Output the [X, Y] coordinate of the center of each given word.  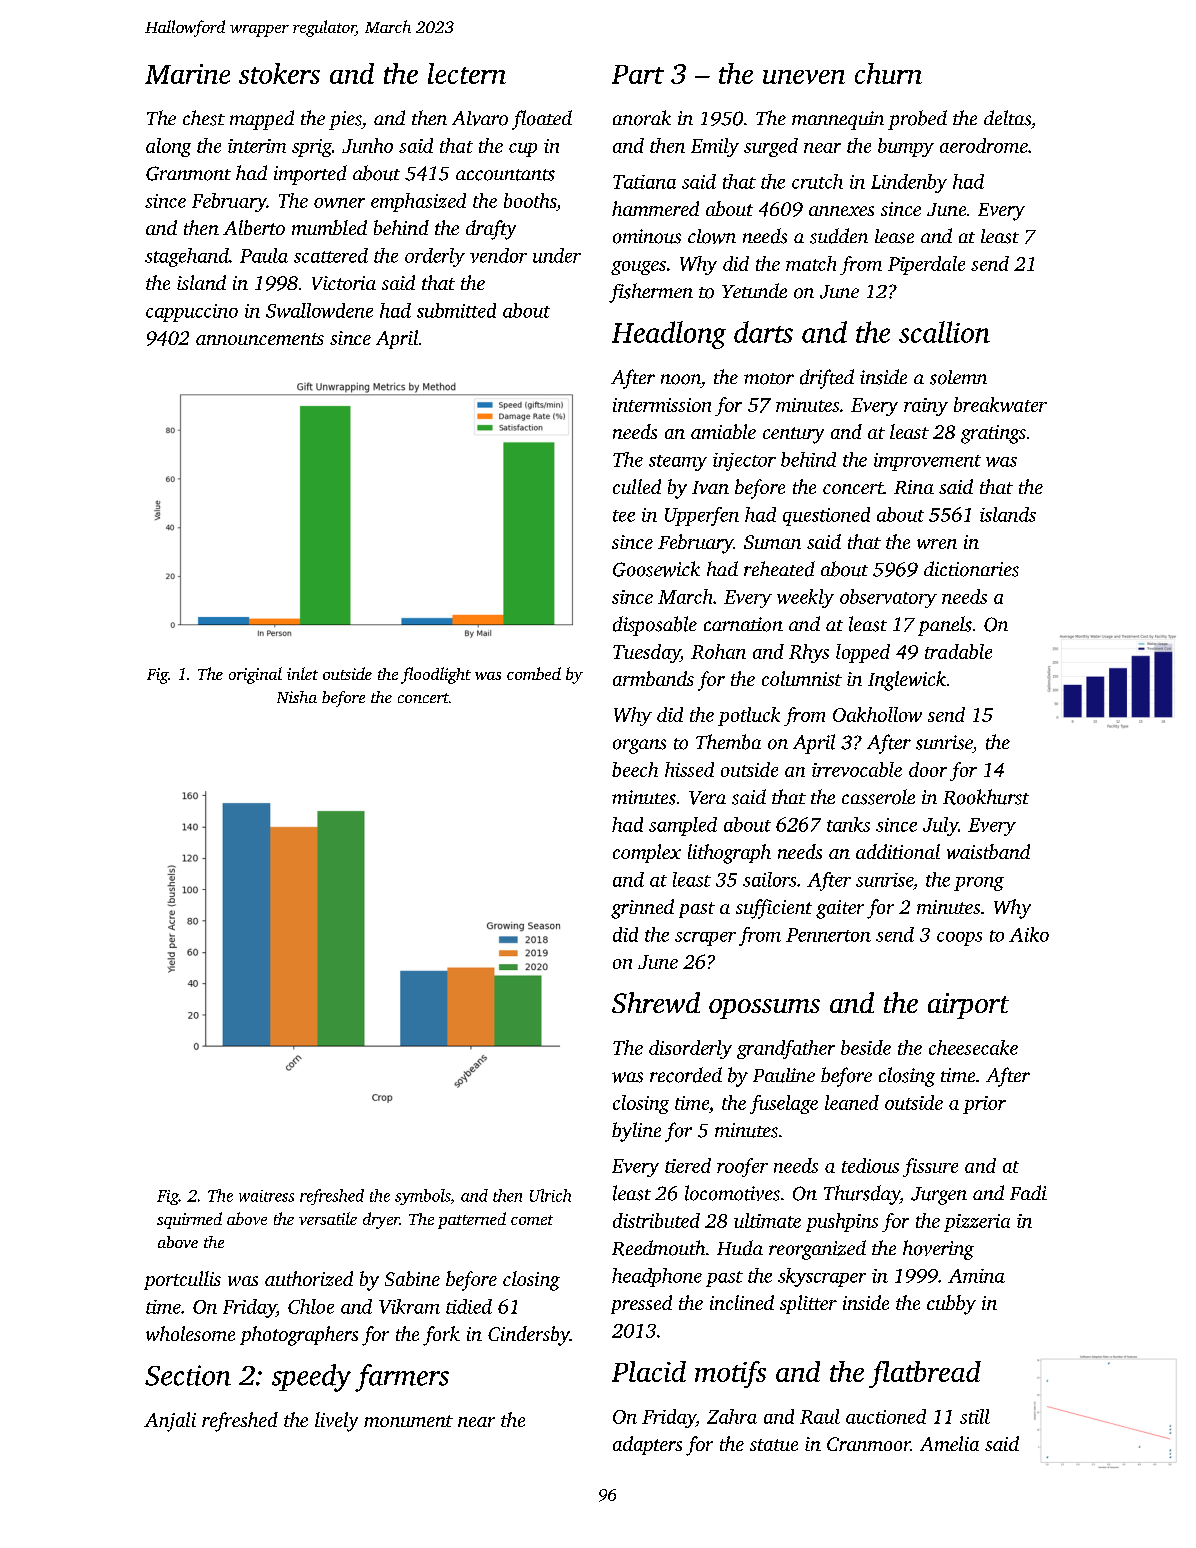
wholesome [190, 1333]
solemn [958, 377]
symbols [422, 1197]
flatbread [925, 1374]
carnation [743, 624]
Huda [740, 1248]
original [255, 675]
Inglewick [907, 681]
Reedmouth [658, 1248]
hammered [655, 208]
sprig [312, 148]
